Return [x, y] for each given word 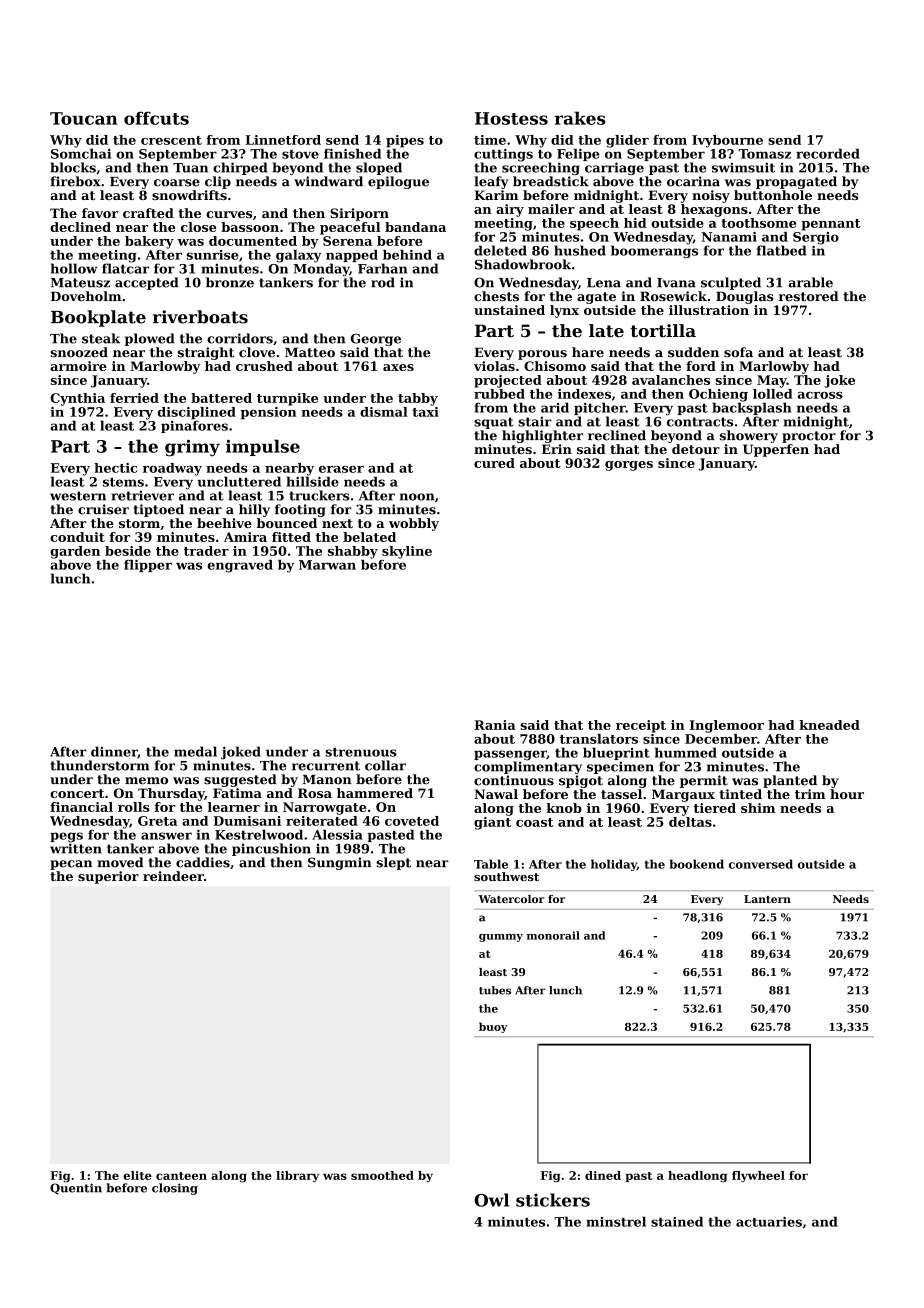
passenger [510, 755]
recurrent [326, 766]
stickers [553, 1200]
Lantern [767, 899]
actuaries [769, 1222]
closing [175, 1189]
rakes [579, 118]
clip [218, 182]
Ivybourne [727, 141]
